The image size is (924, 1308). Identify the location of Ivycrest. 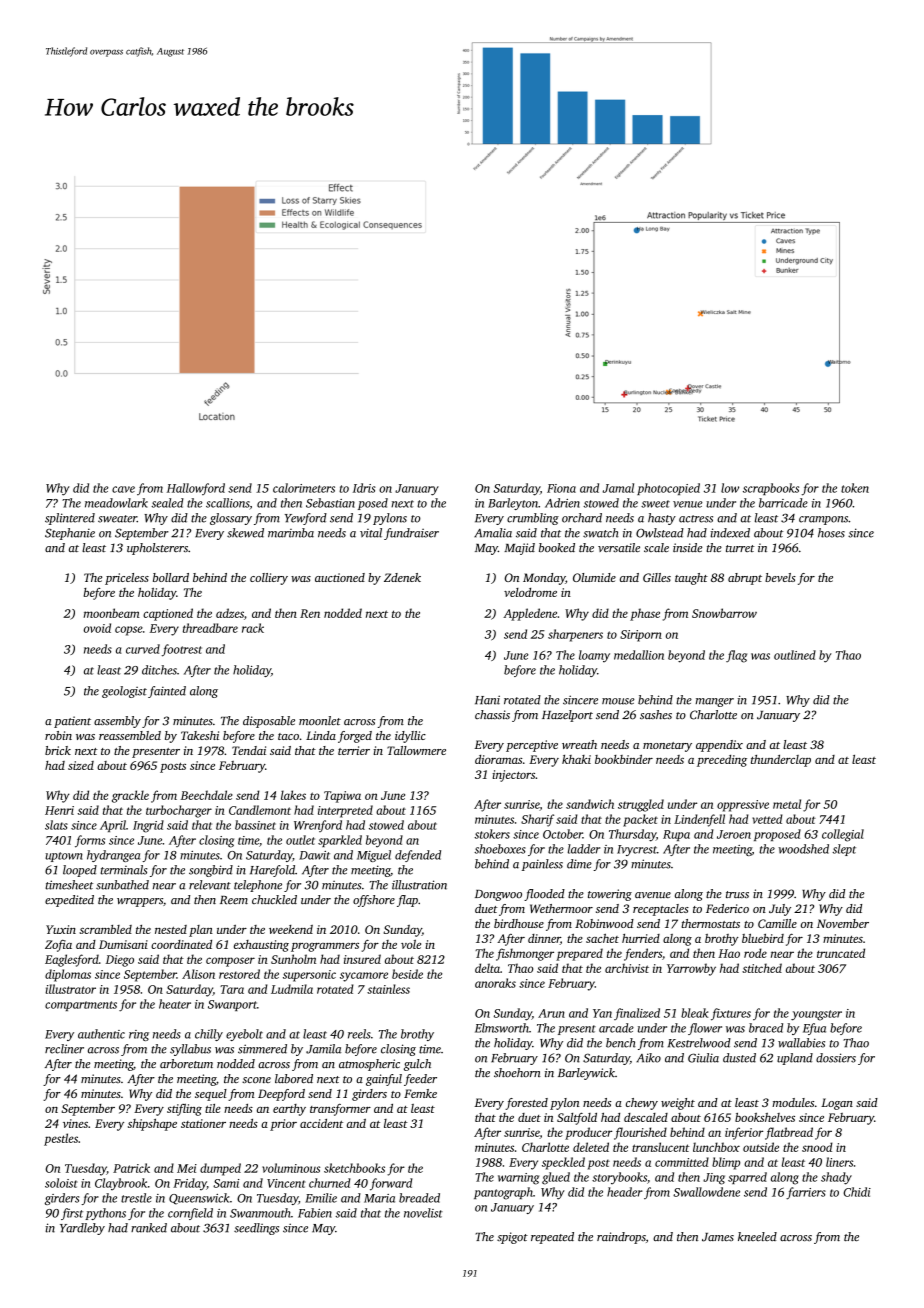
(637, 850).
